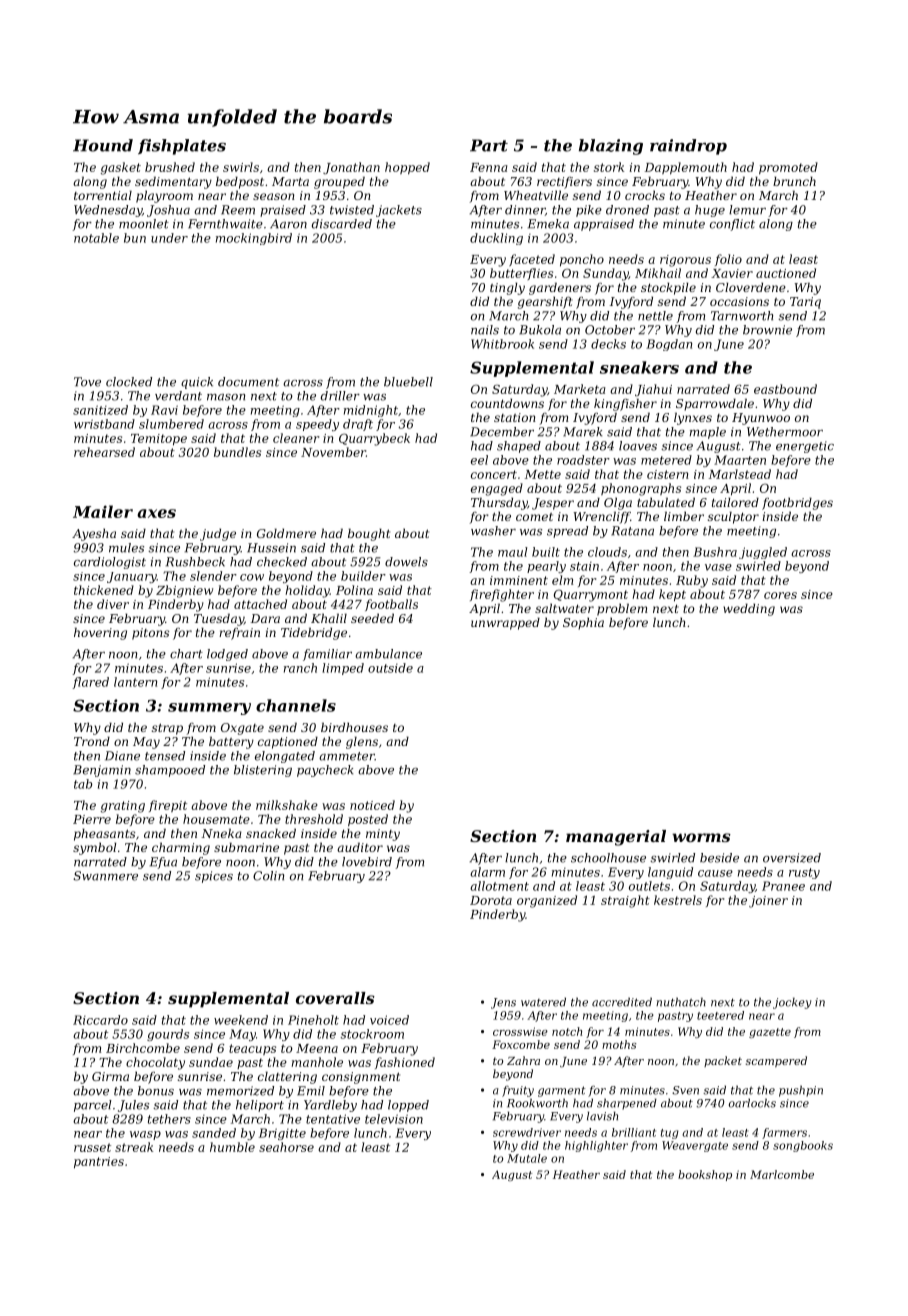 This screenshot has height=1316, width=908. I want to click on outside, so click(390, 668).
